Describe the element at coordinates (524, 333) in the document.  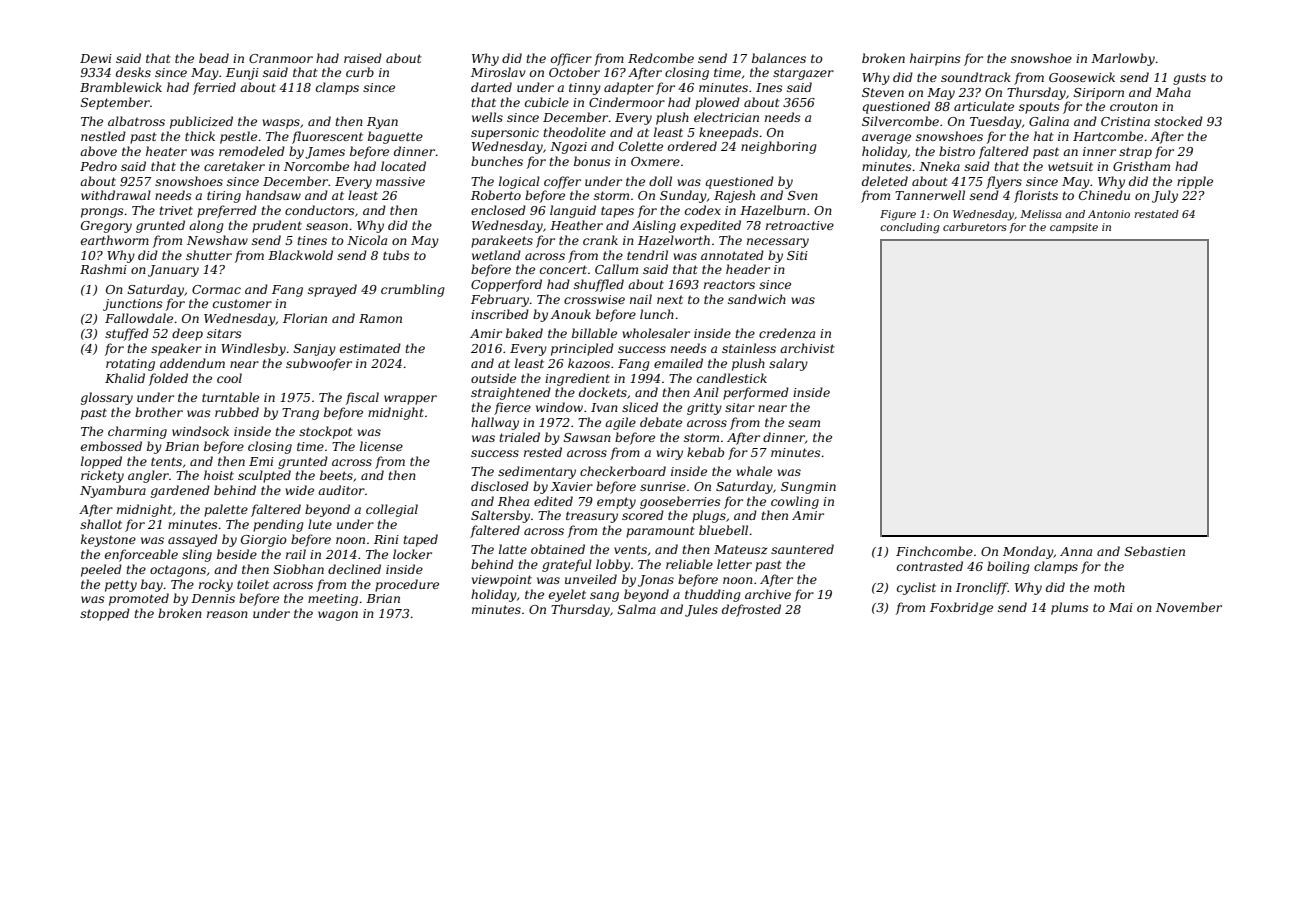
I see `baked` at that location.
